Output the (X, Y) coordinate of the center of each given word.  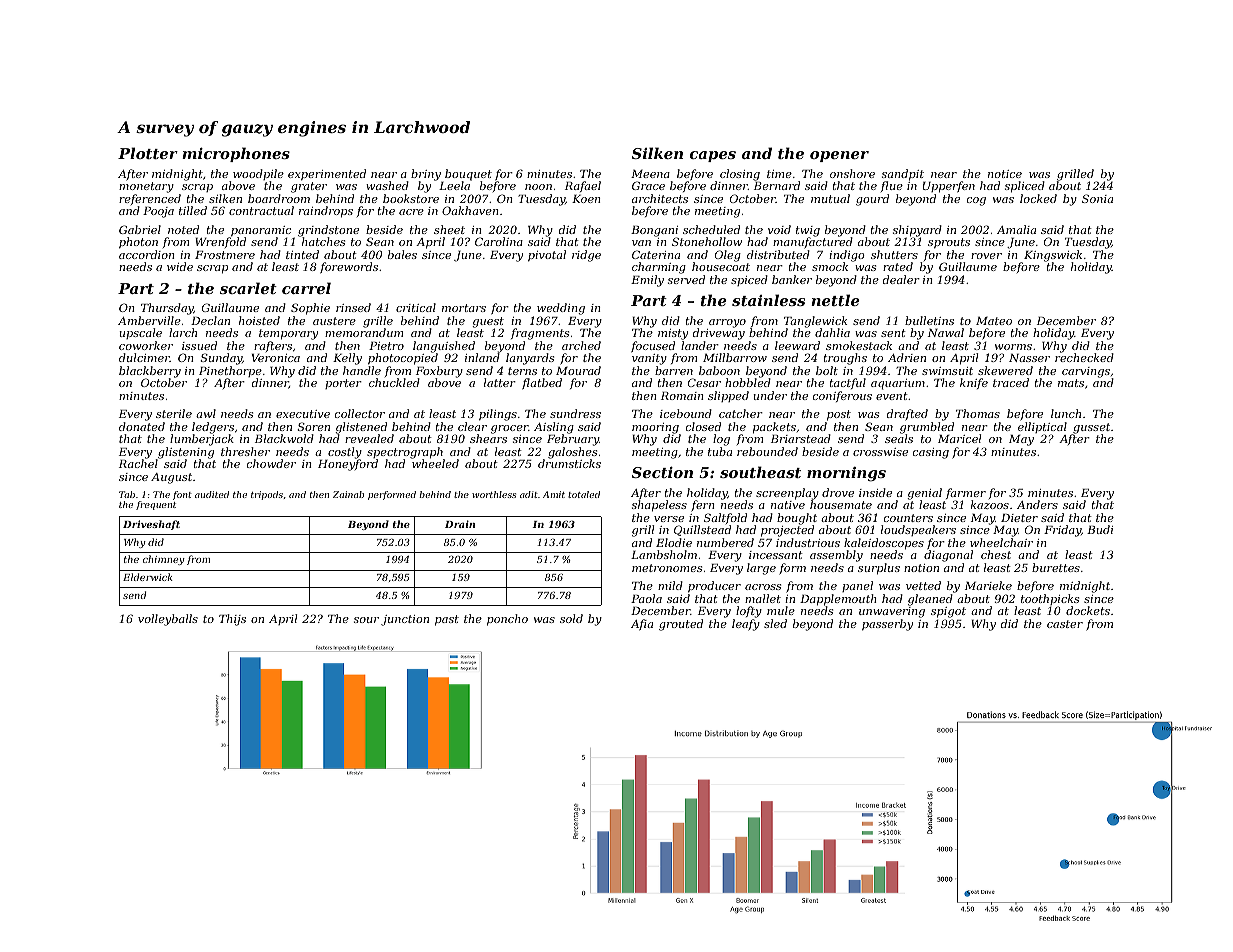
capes (713, 156)
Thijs (232, 620)
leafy (746, 625)
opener (839, 156)
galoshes (572, 453)
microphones (236, 154)
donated (142, 426)
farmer (966, 493)
